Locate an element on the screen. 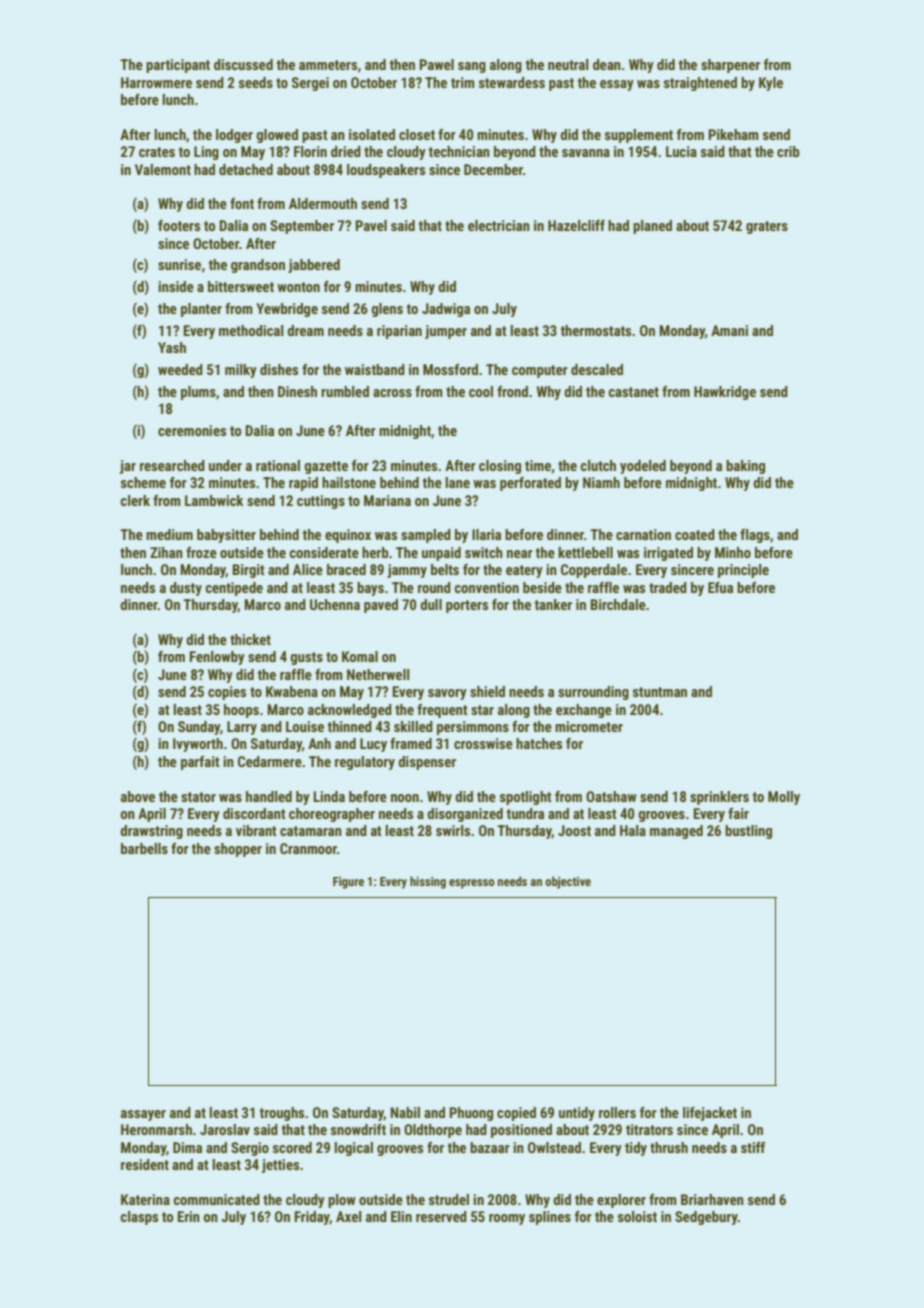 The image size is (924, 1308). Zihan is located at coordinates (166, 552).
